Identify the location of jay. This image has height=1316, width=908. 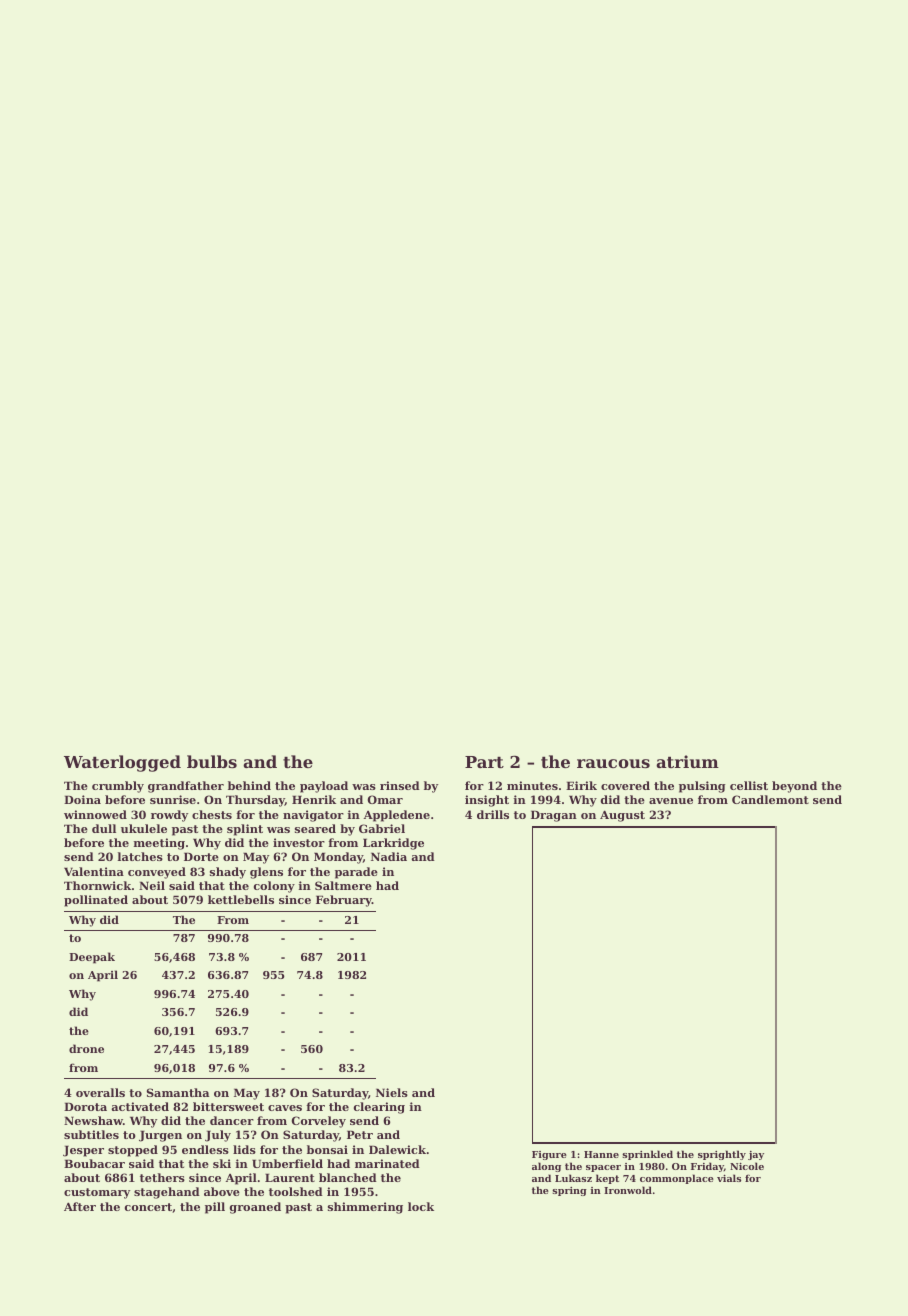
(756, 1155).
